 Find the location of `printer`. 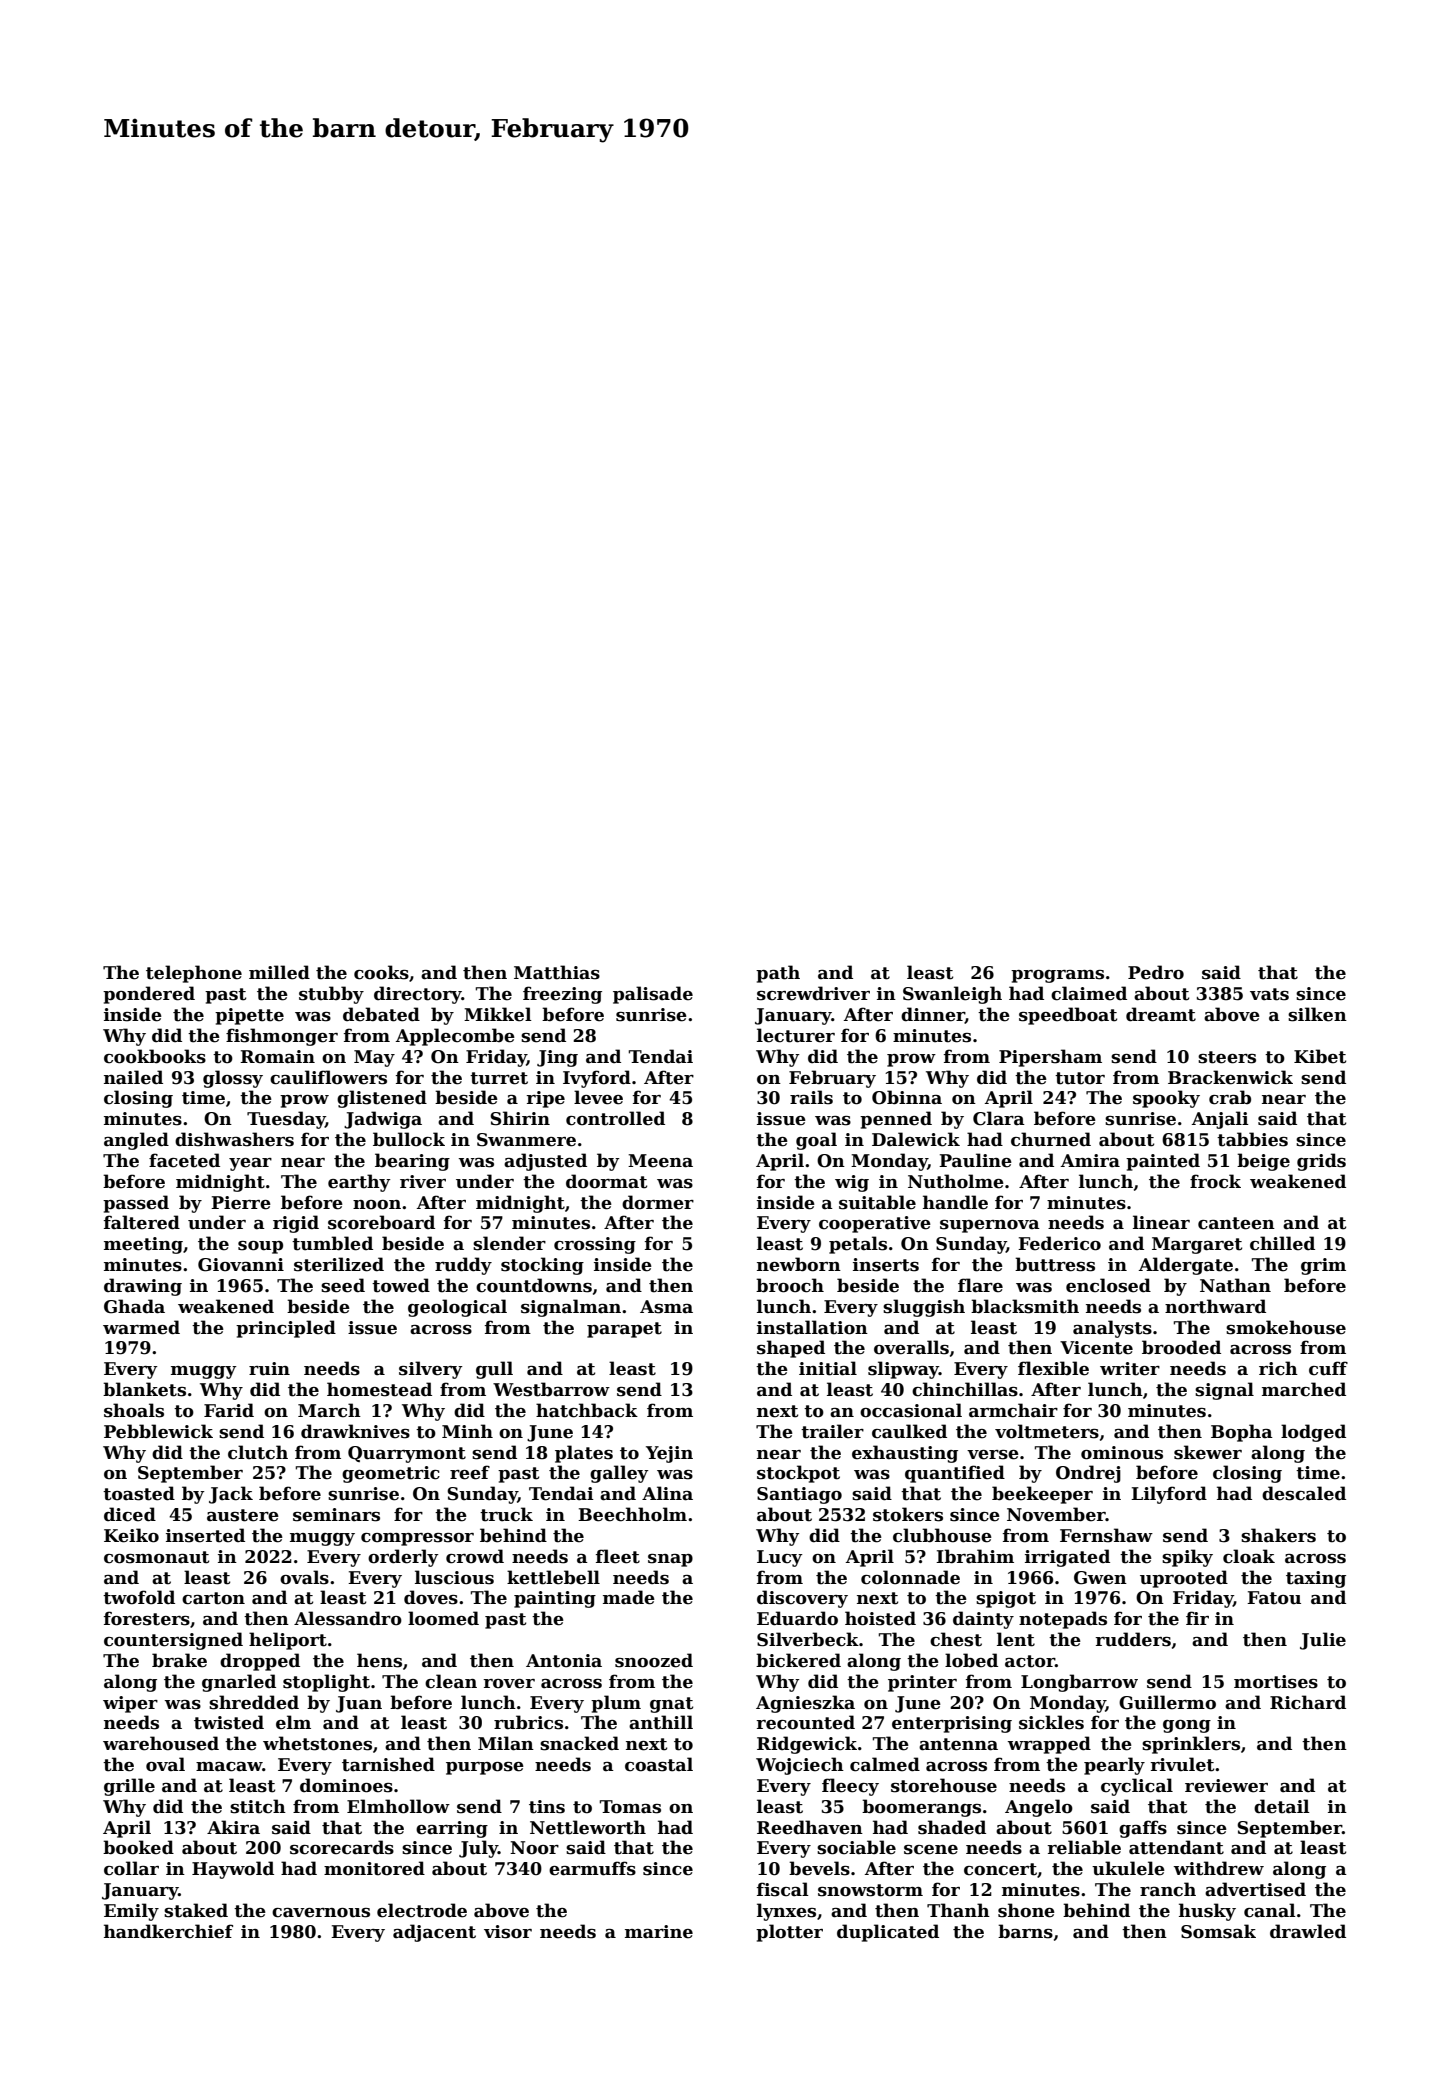

printer is located at coordinates (922, 1683).
